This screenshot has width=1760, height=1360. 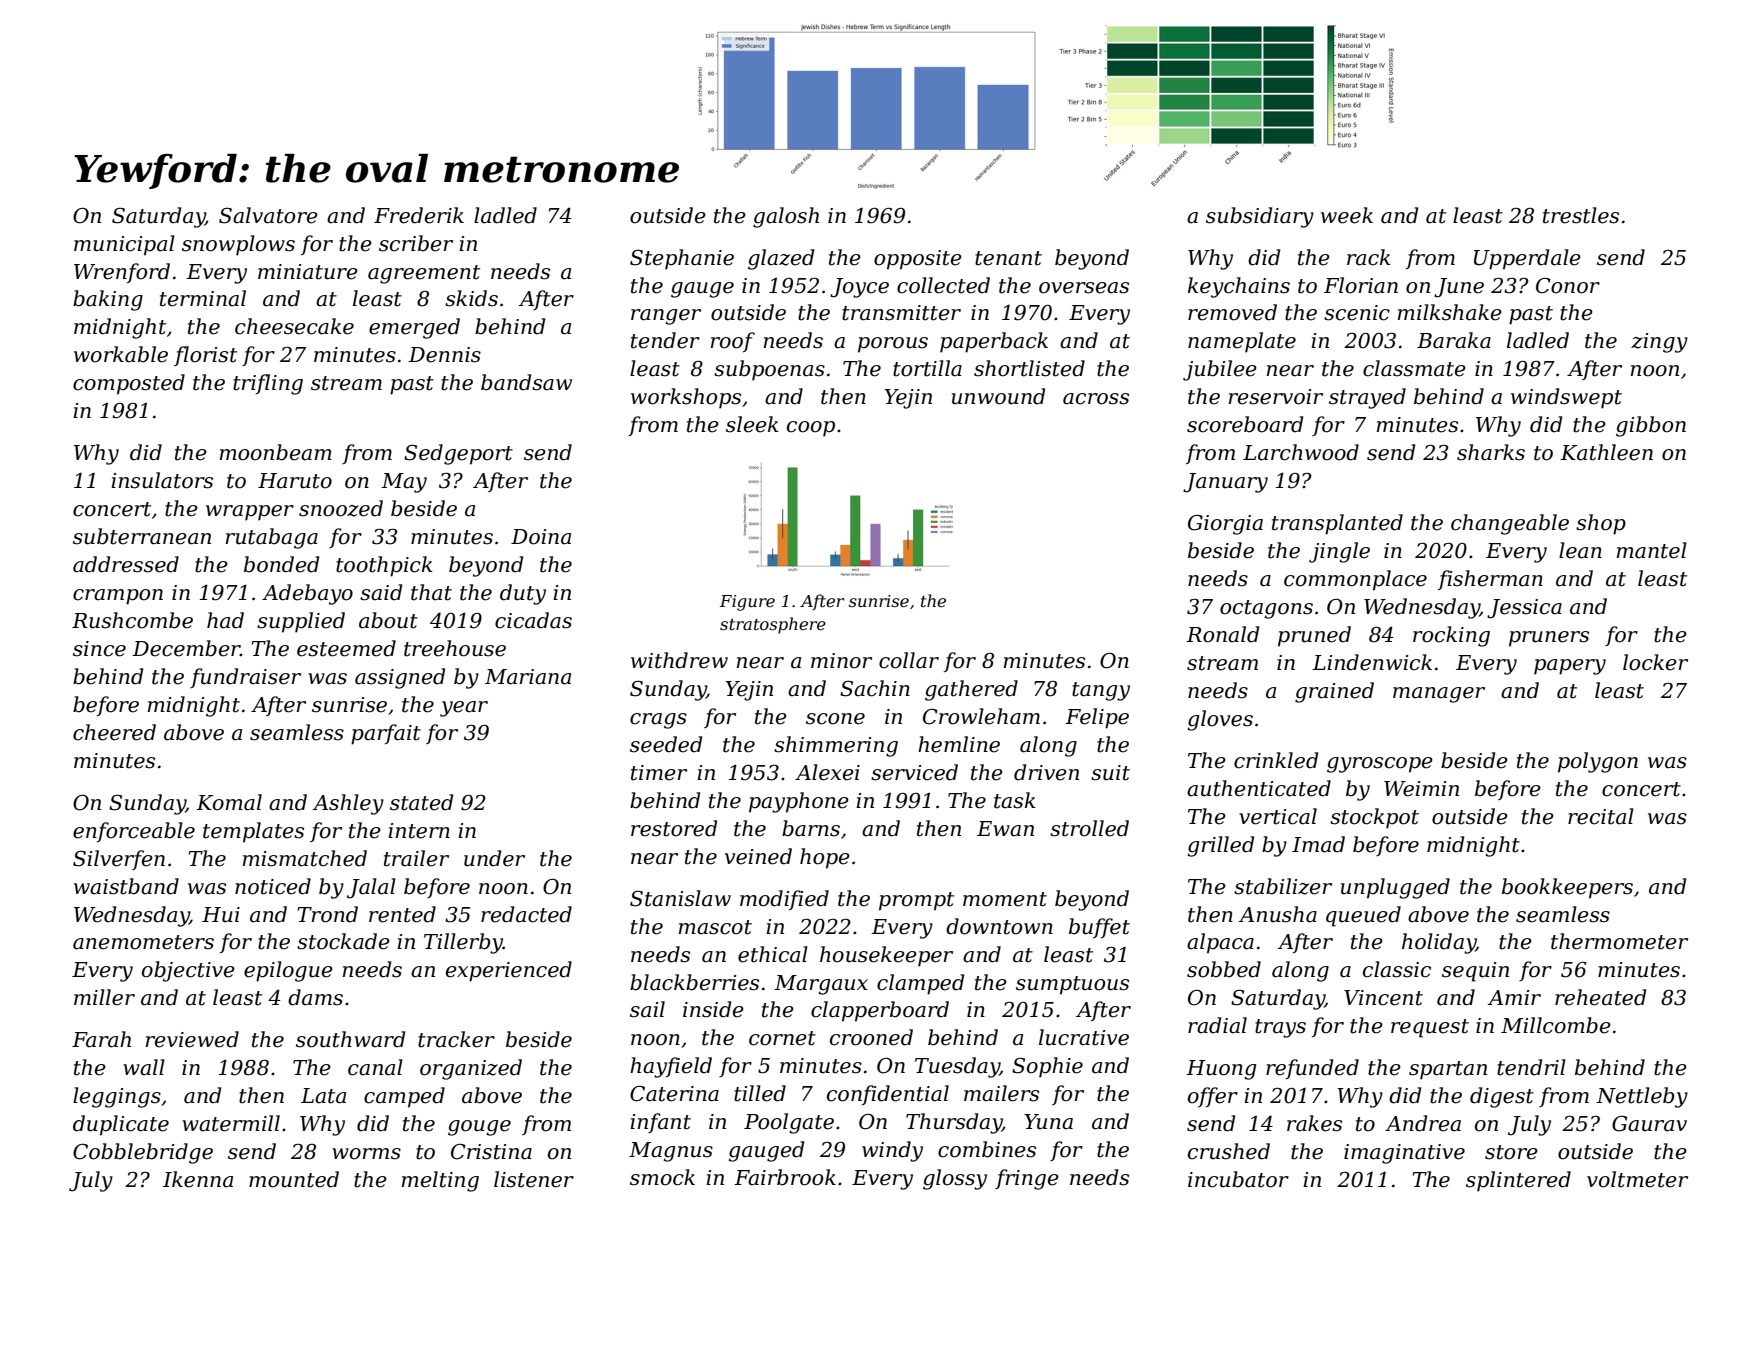 What do you see at coordinates (981, 716) in the screenshot?
I see `Crowleham` at bounding box center [981, 716].
